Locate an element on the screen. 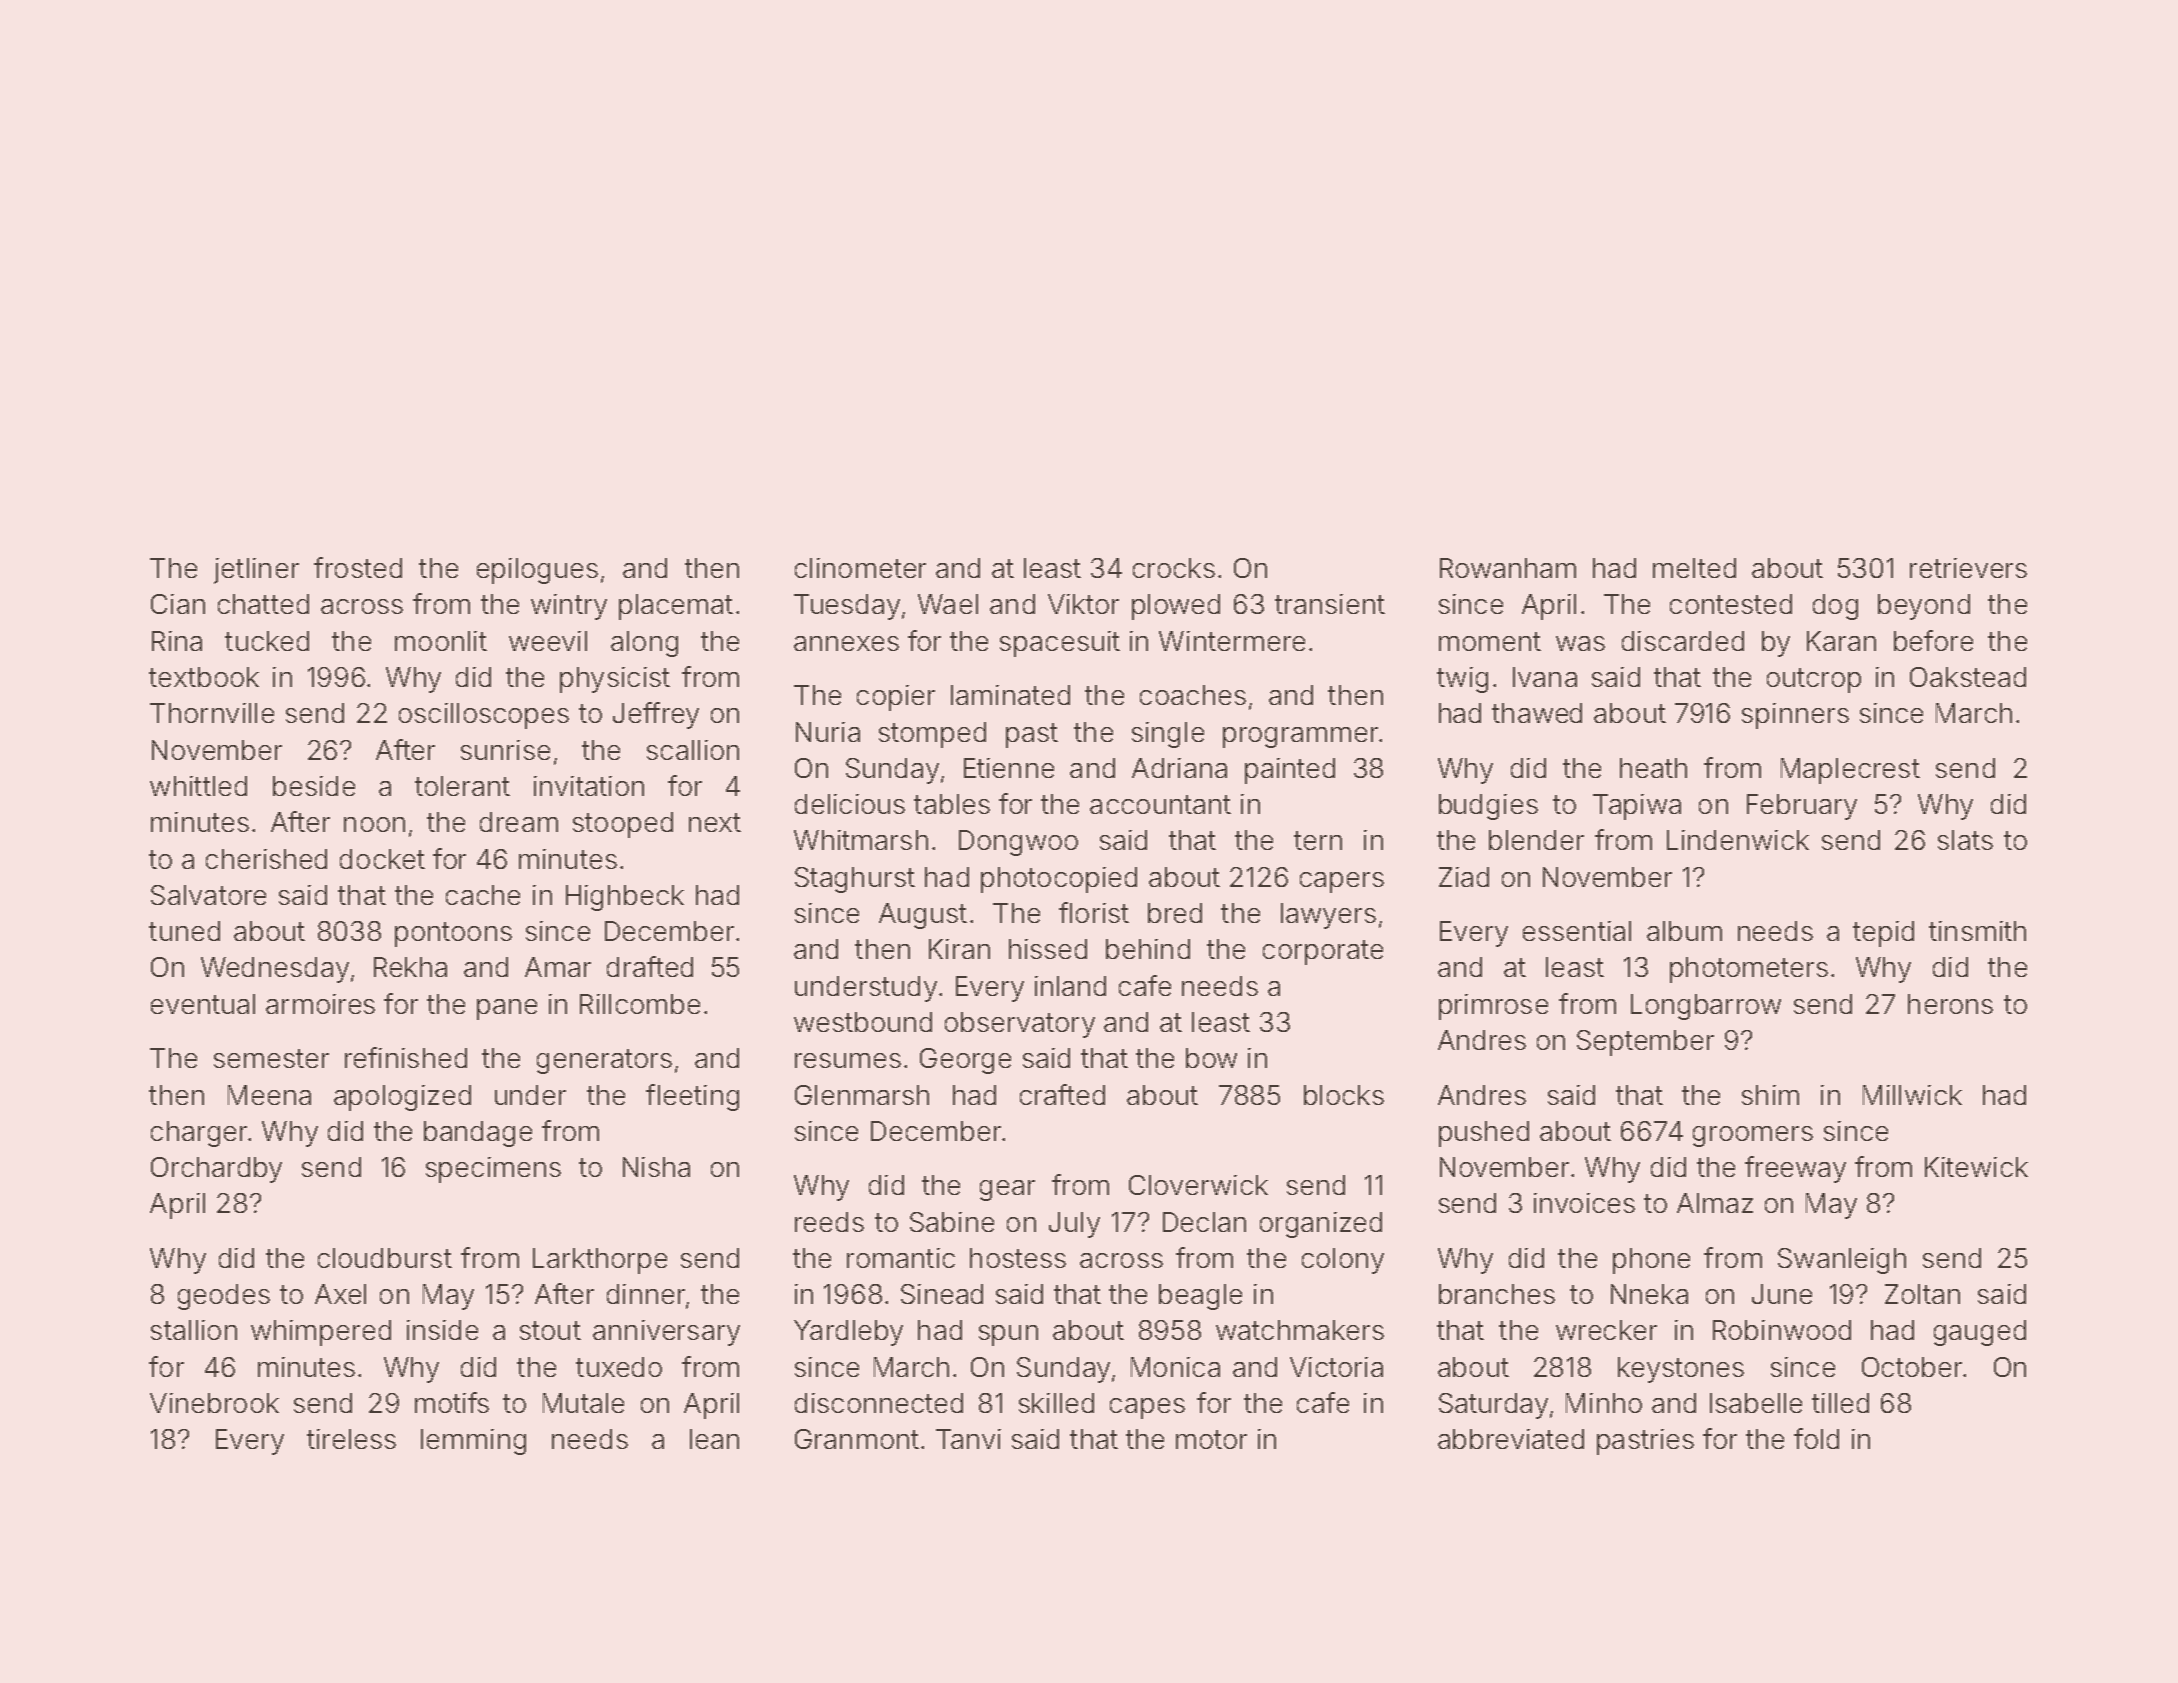 This screenshot has height=1683, width=2178. tern is located at coordinates (1318, 840).
